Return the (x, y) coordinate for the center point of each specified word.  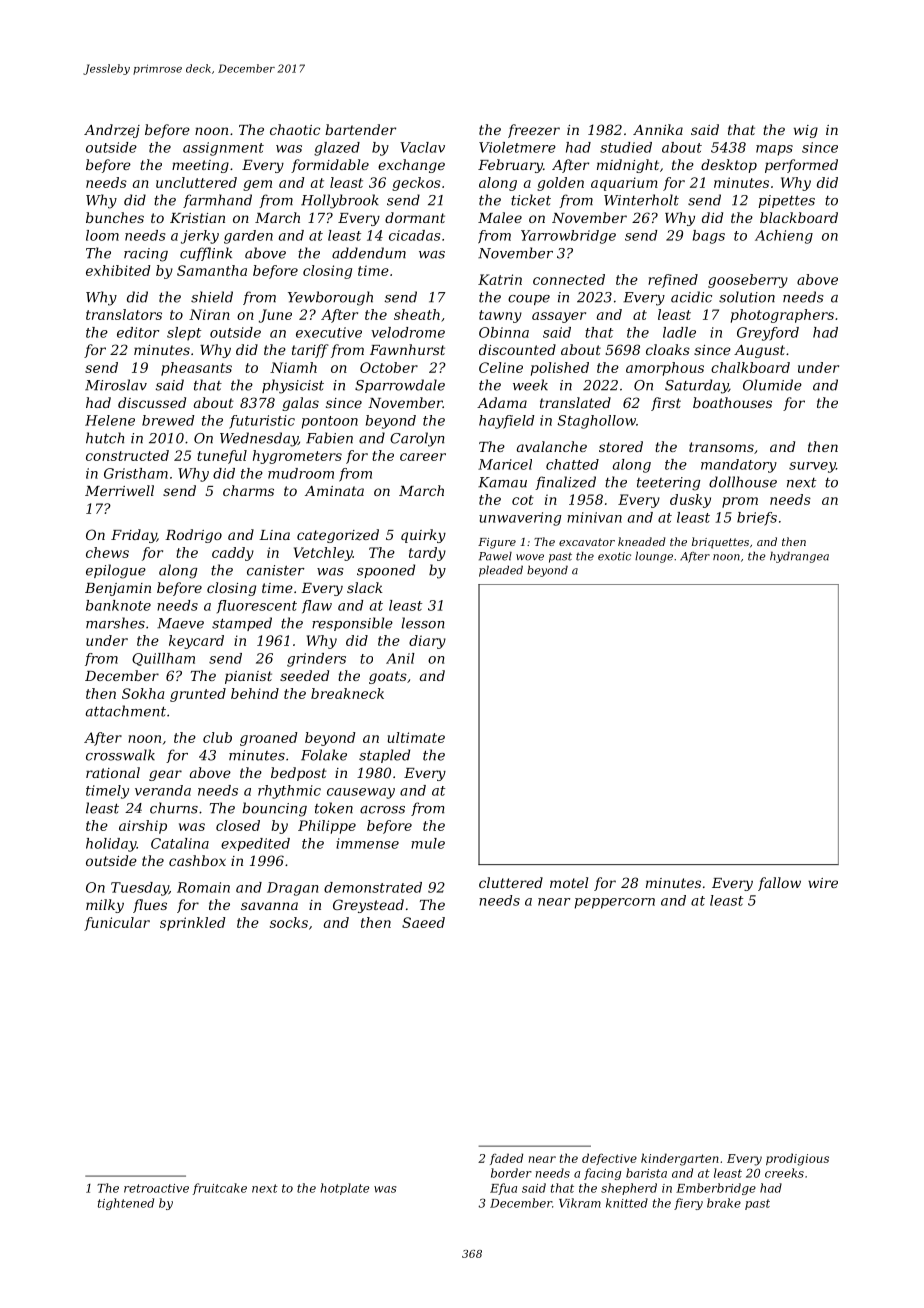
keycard (196, 642)
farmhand (217, 201)
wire (823, 883)
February (510, 166)
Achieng (784, 237)
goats (388, 677)
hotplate (345, 1189)
